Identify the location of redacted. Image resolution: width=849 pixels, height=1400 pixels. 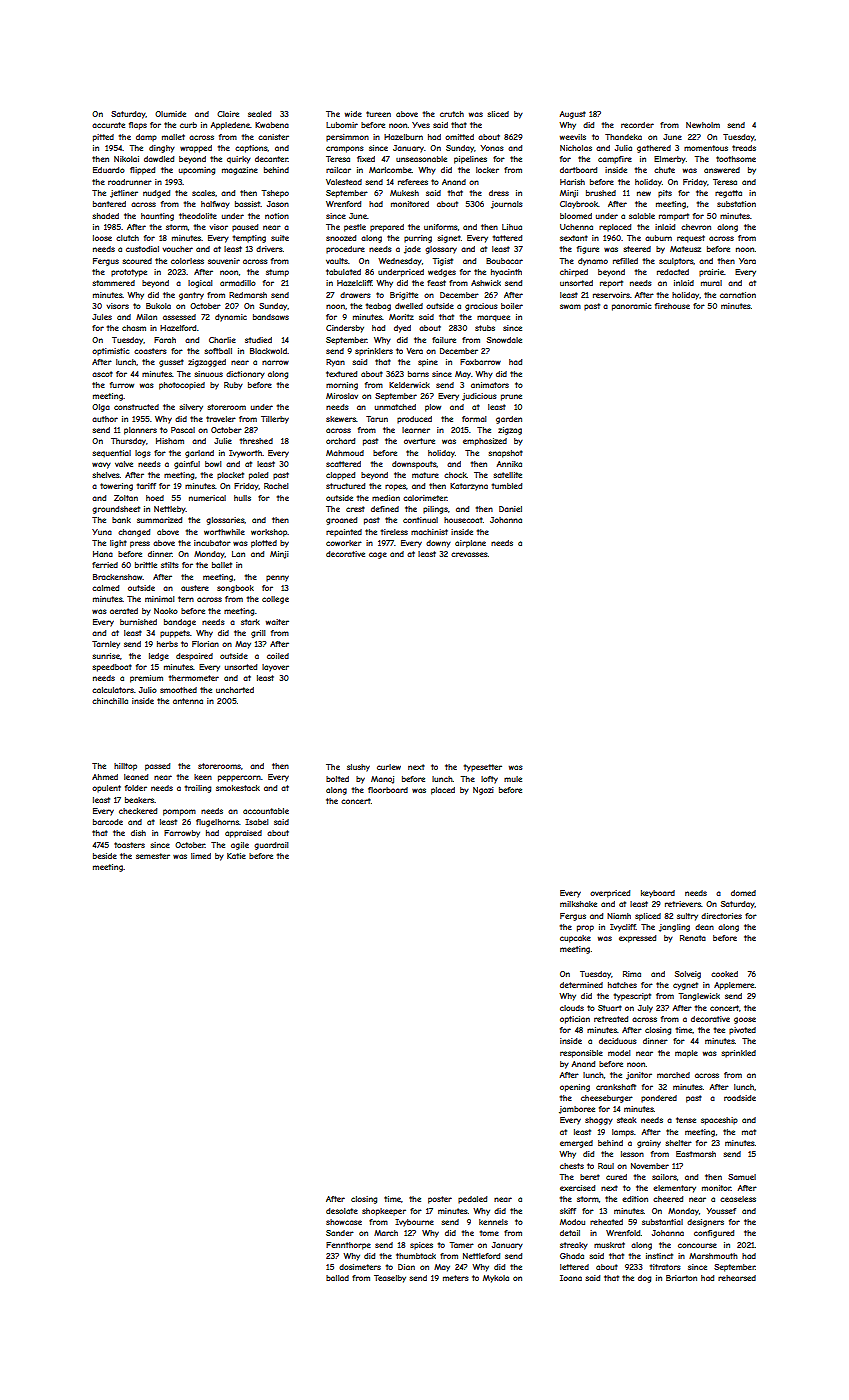
(673, 272).
